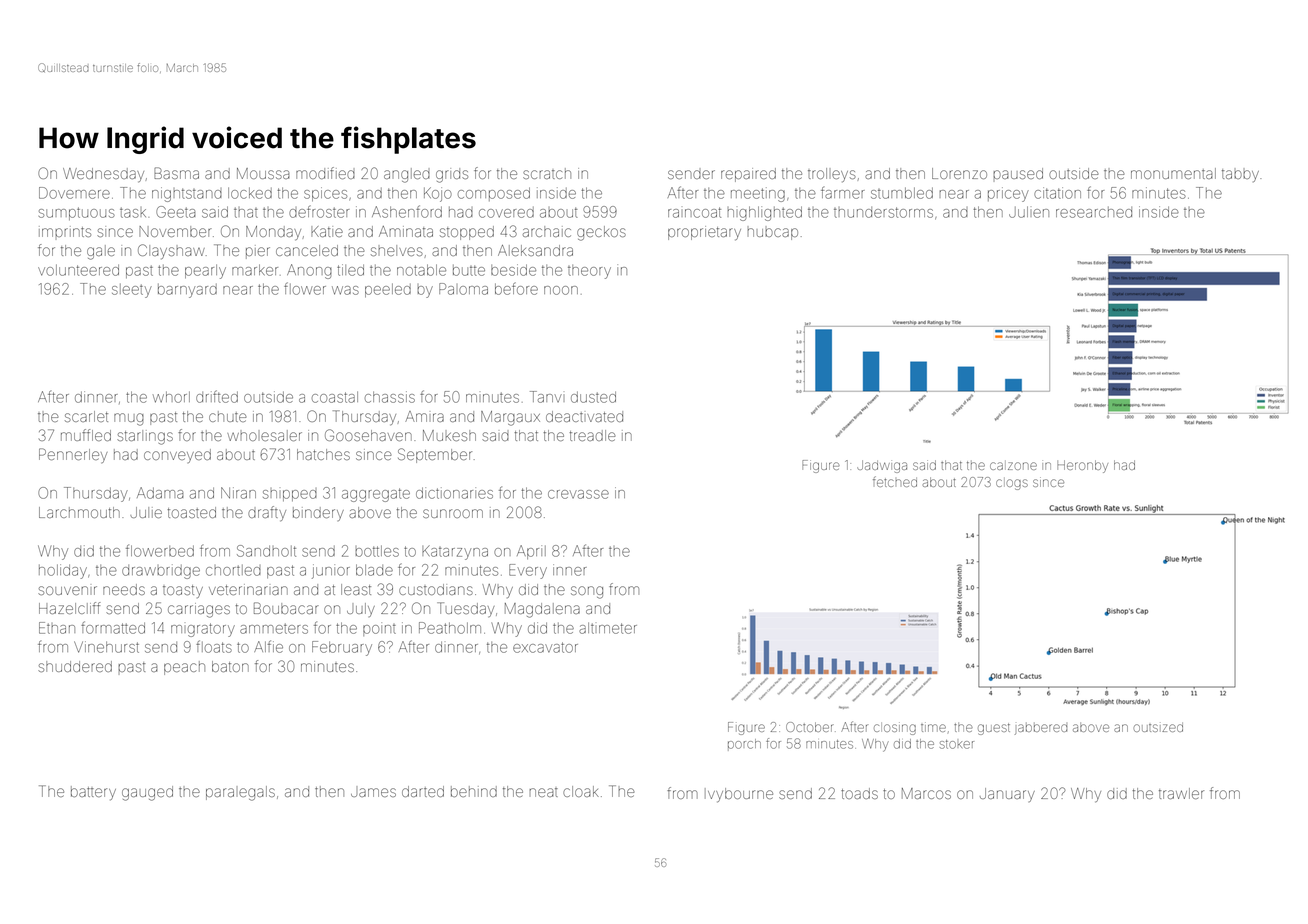 The image size is (1308, 924). What do you see at coordinates (581, 791) in the image?
I see `cloak` at bounding box center [581, 791].
